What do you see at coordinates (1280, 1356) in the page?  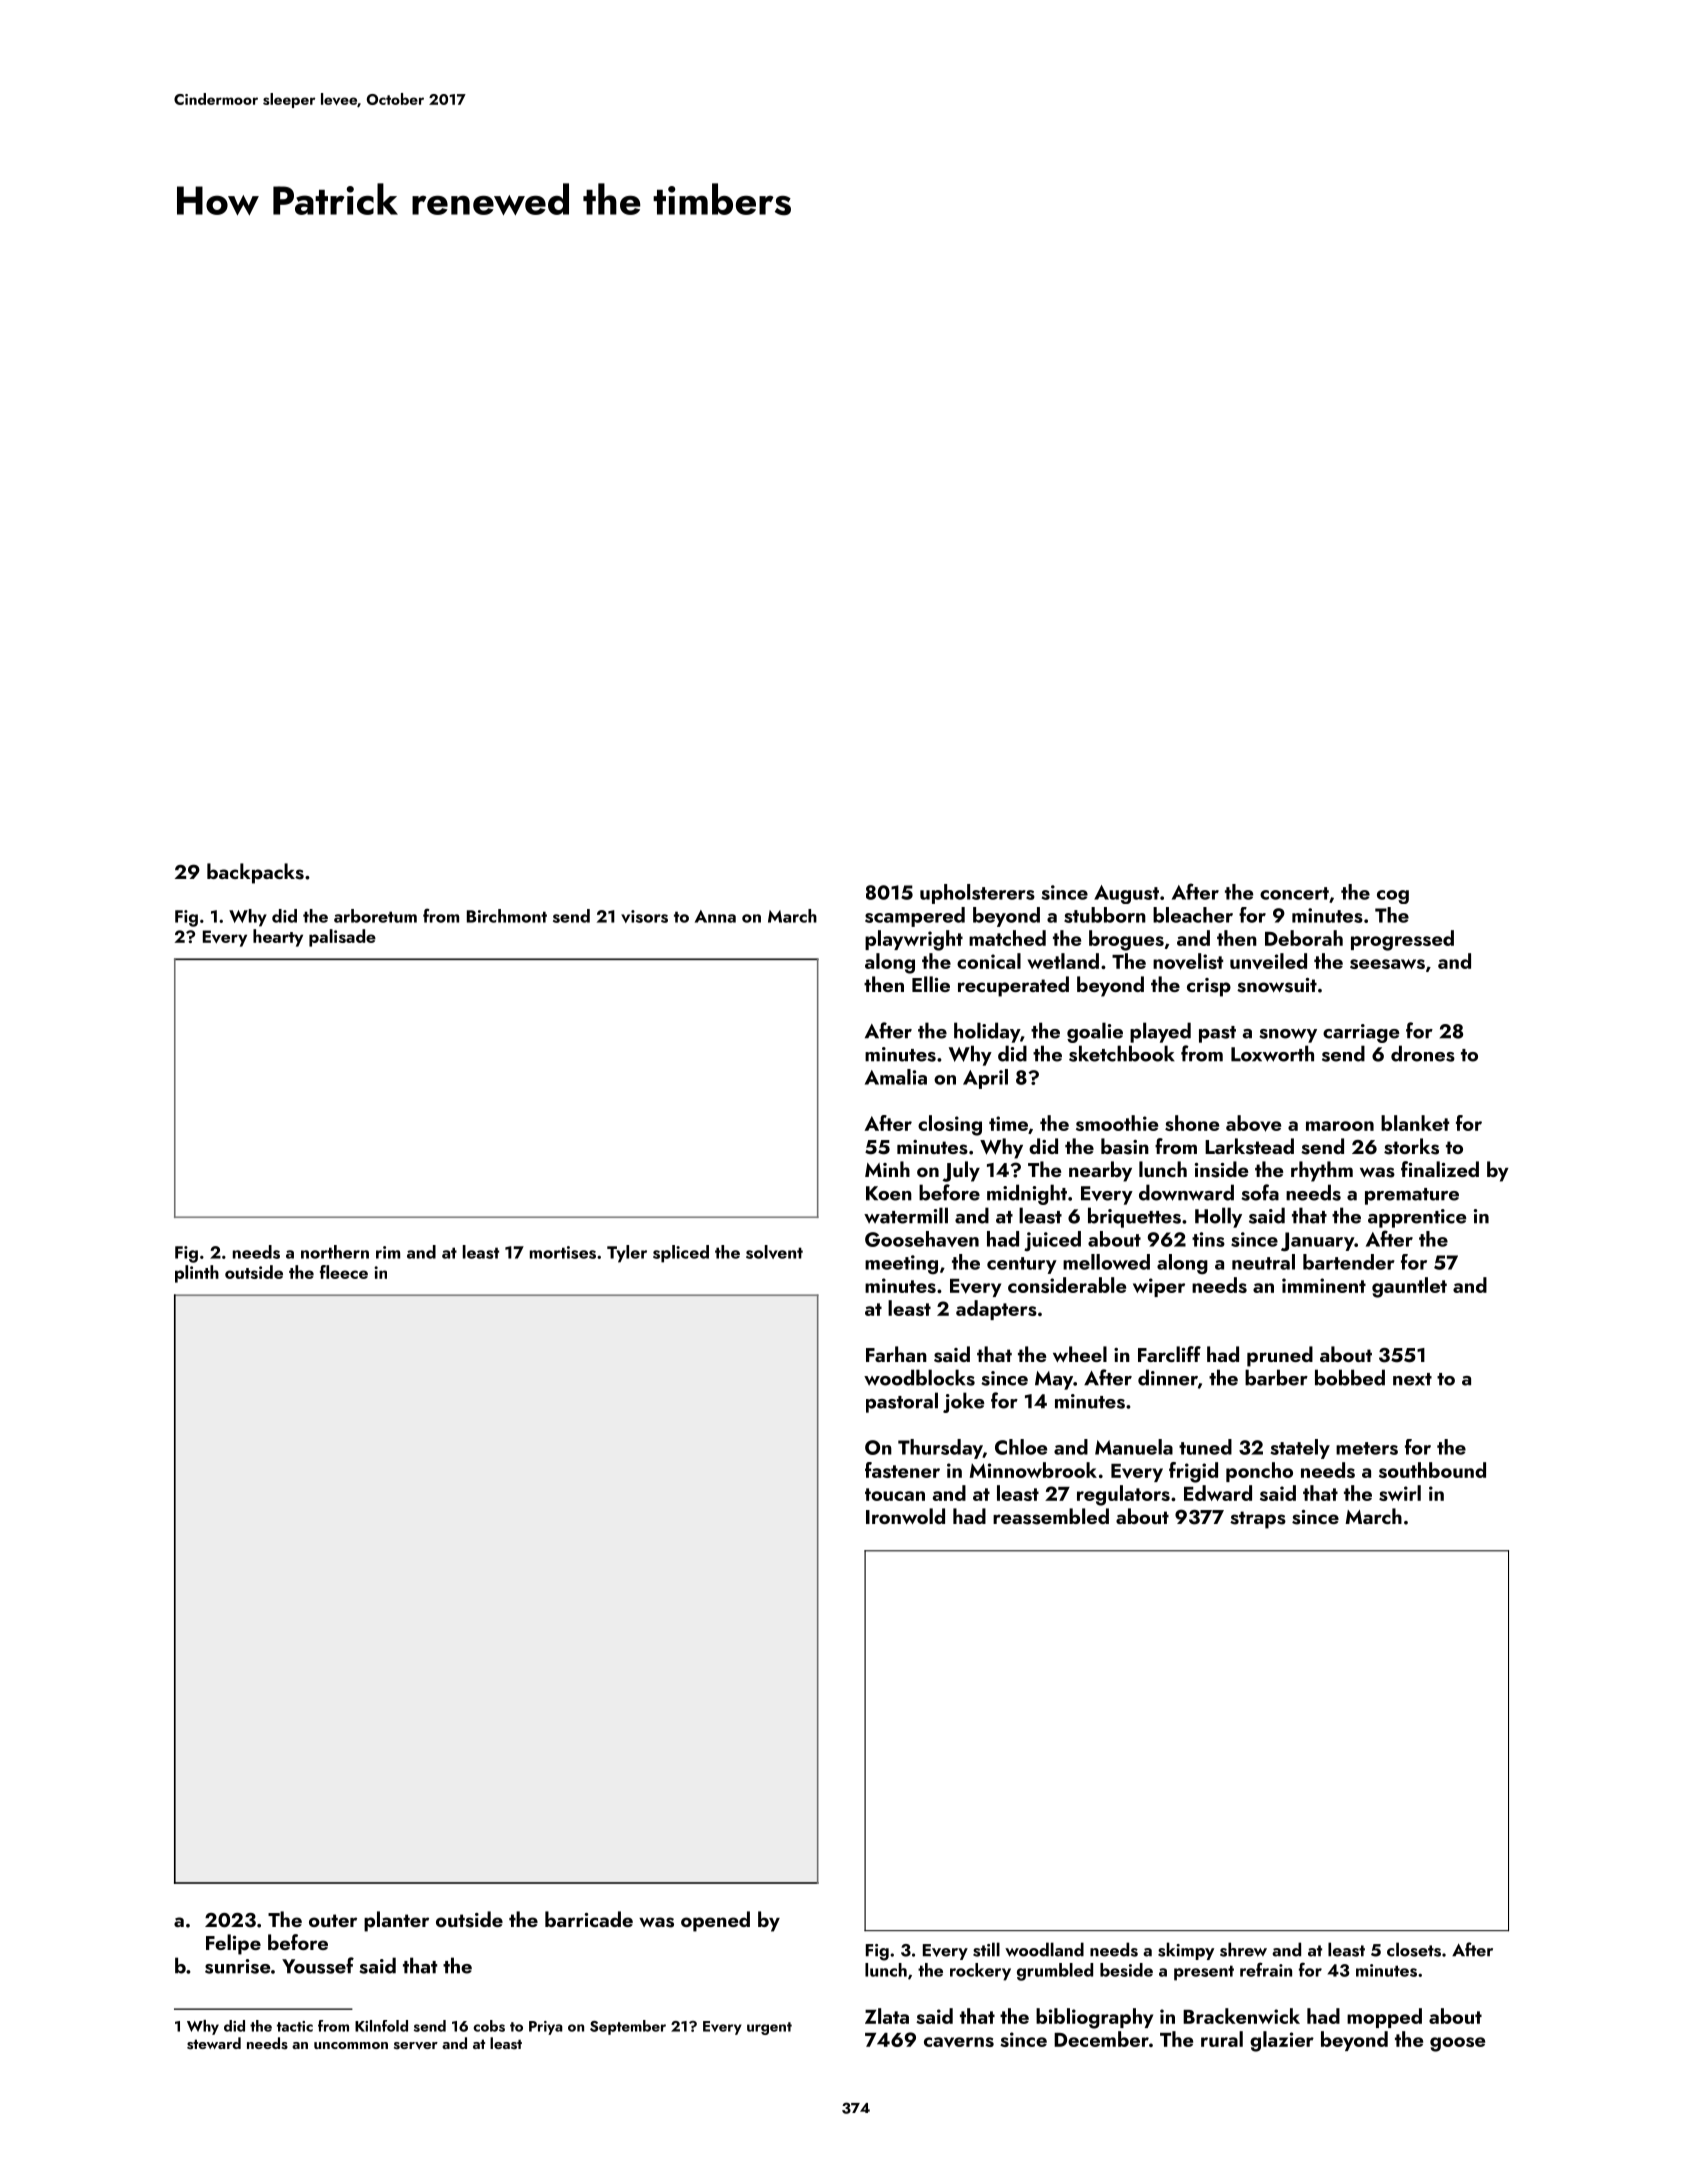 I see `pruned` at bounding box center [1280, 1356].
